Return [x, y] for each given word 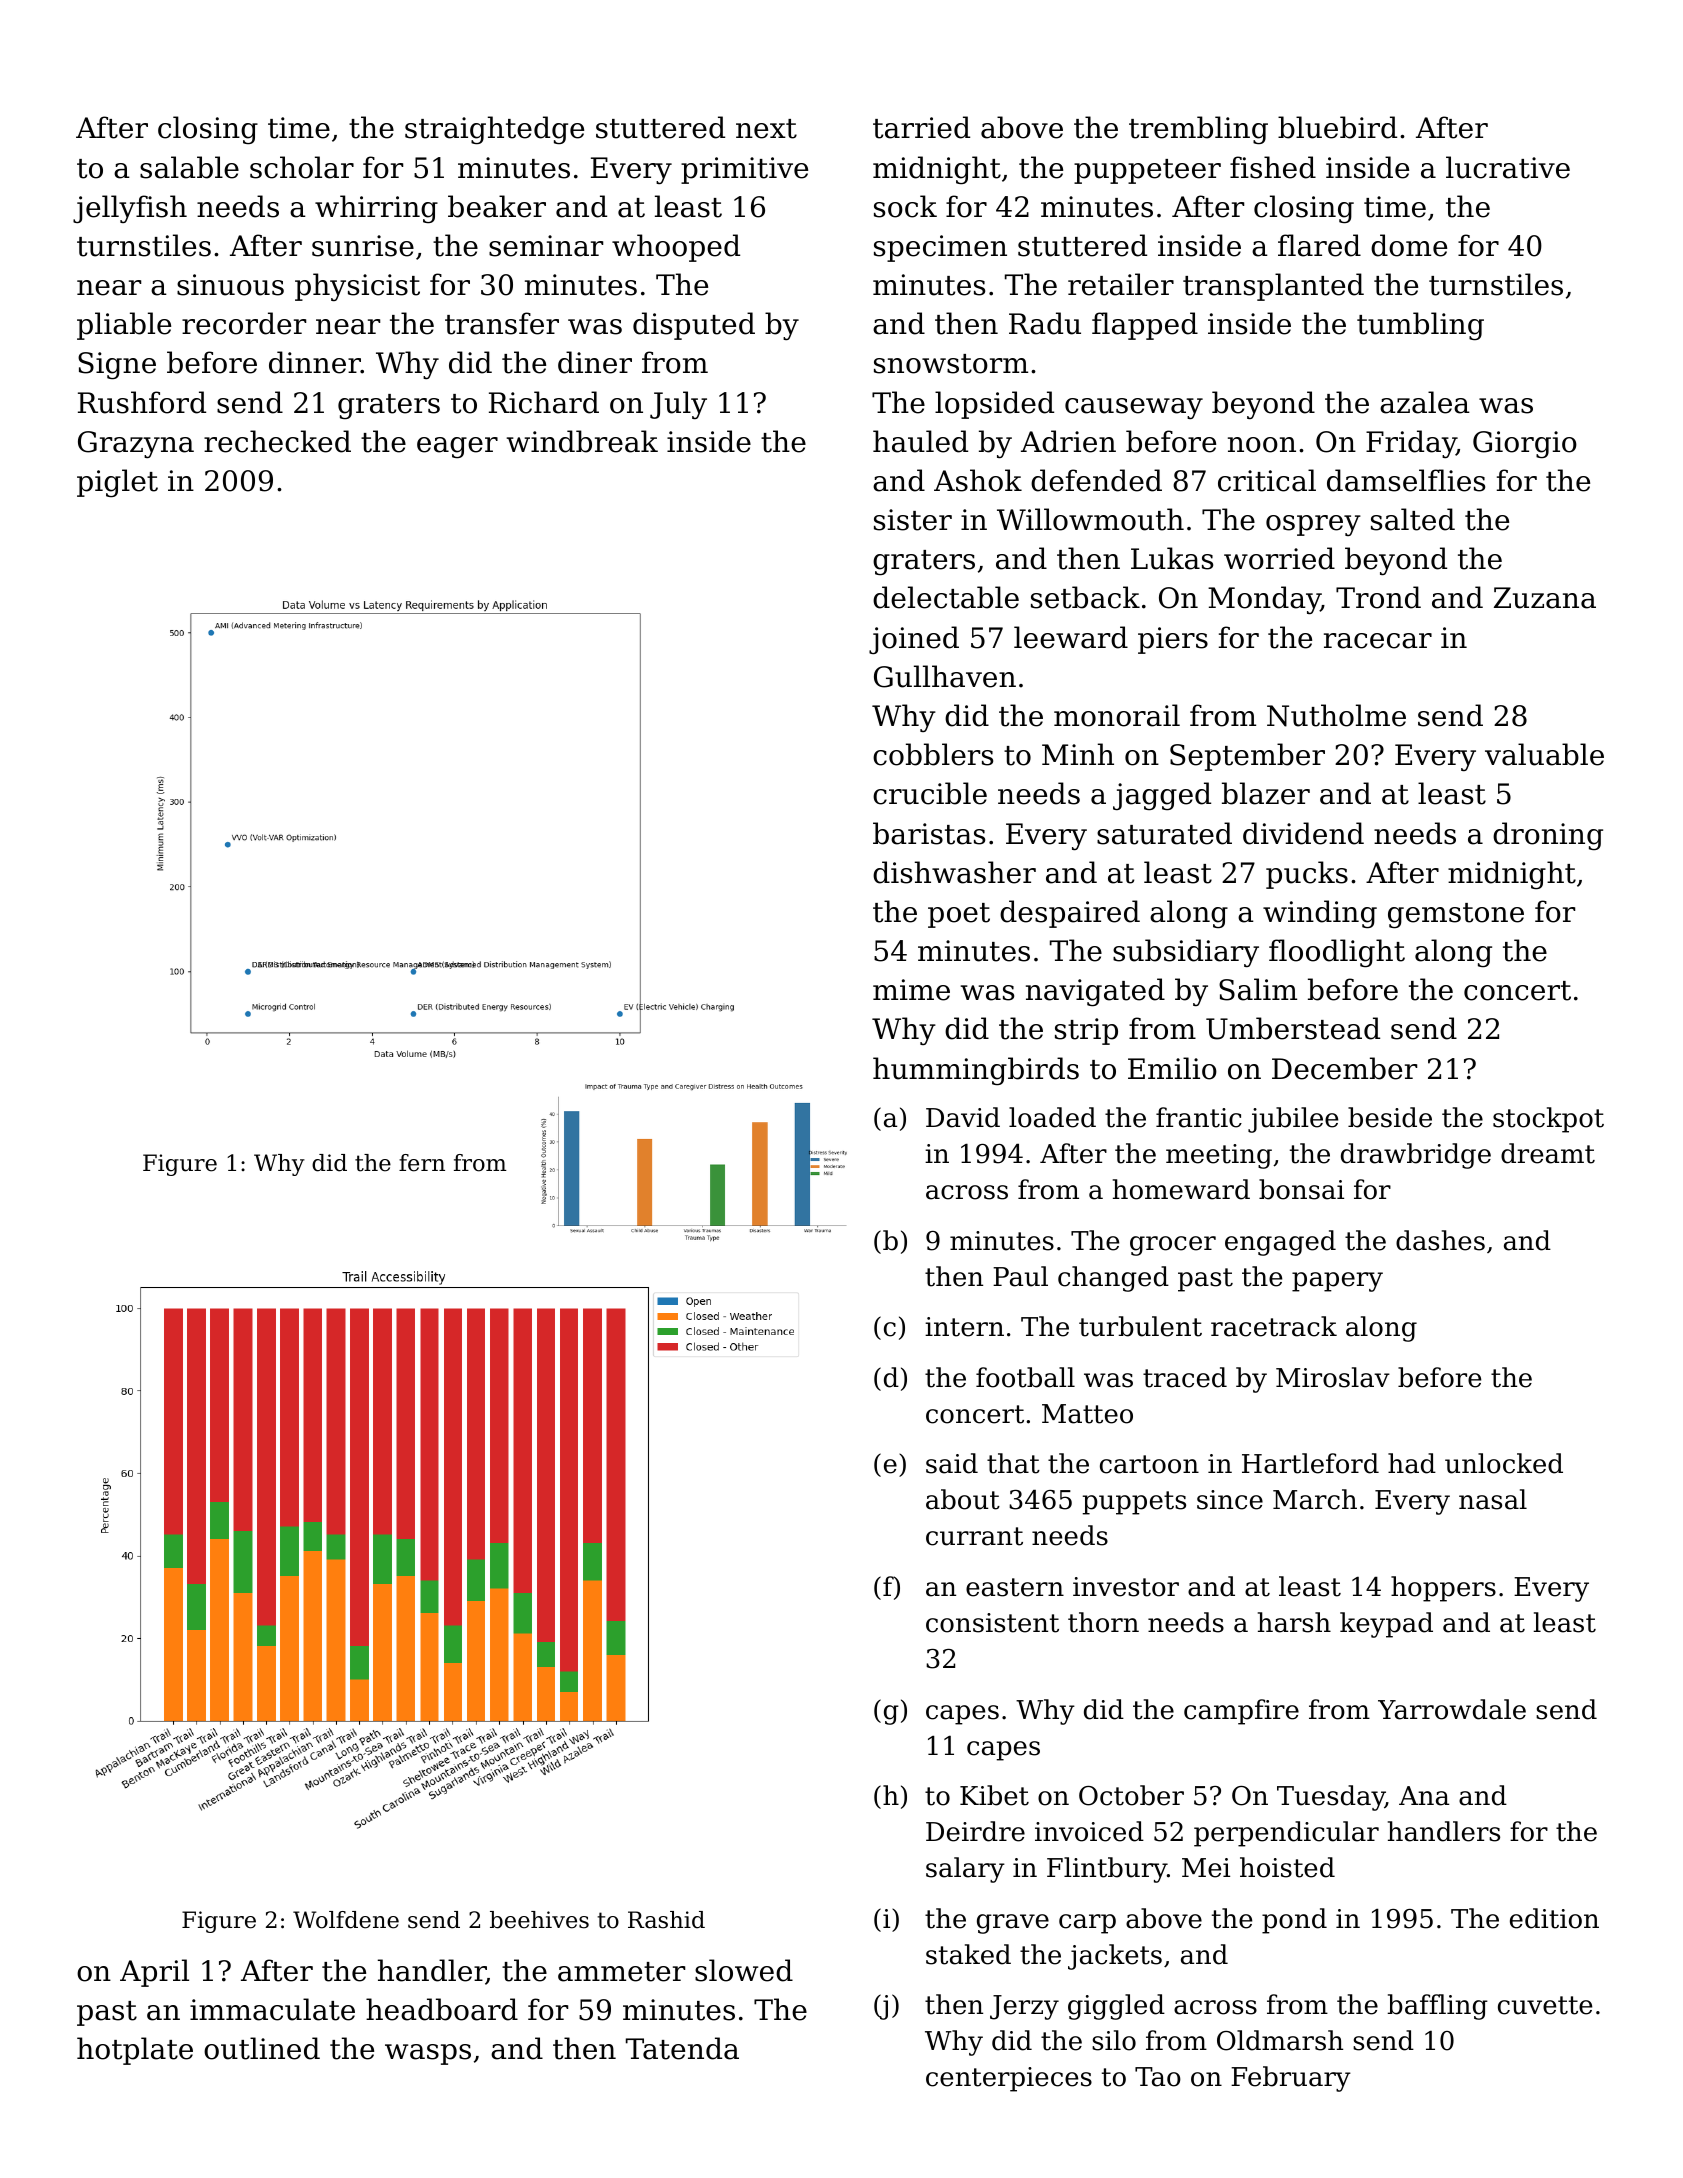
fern [422, 1163]
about [963, 1499]
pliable [124, 326]
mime [911, 990]
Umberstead [1293, 1028]
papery [1337, 1282]
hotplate [135, 2051]
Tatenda [682, 2048]
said [952, 1463]
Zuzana [1545, 598]
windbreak [582, 441]
